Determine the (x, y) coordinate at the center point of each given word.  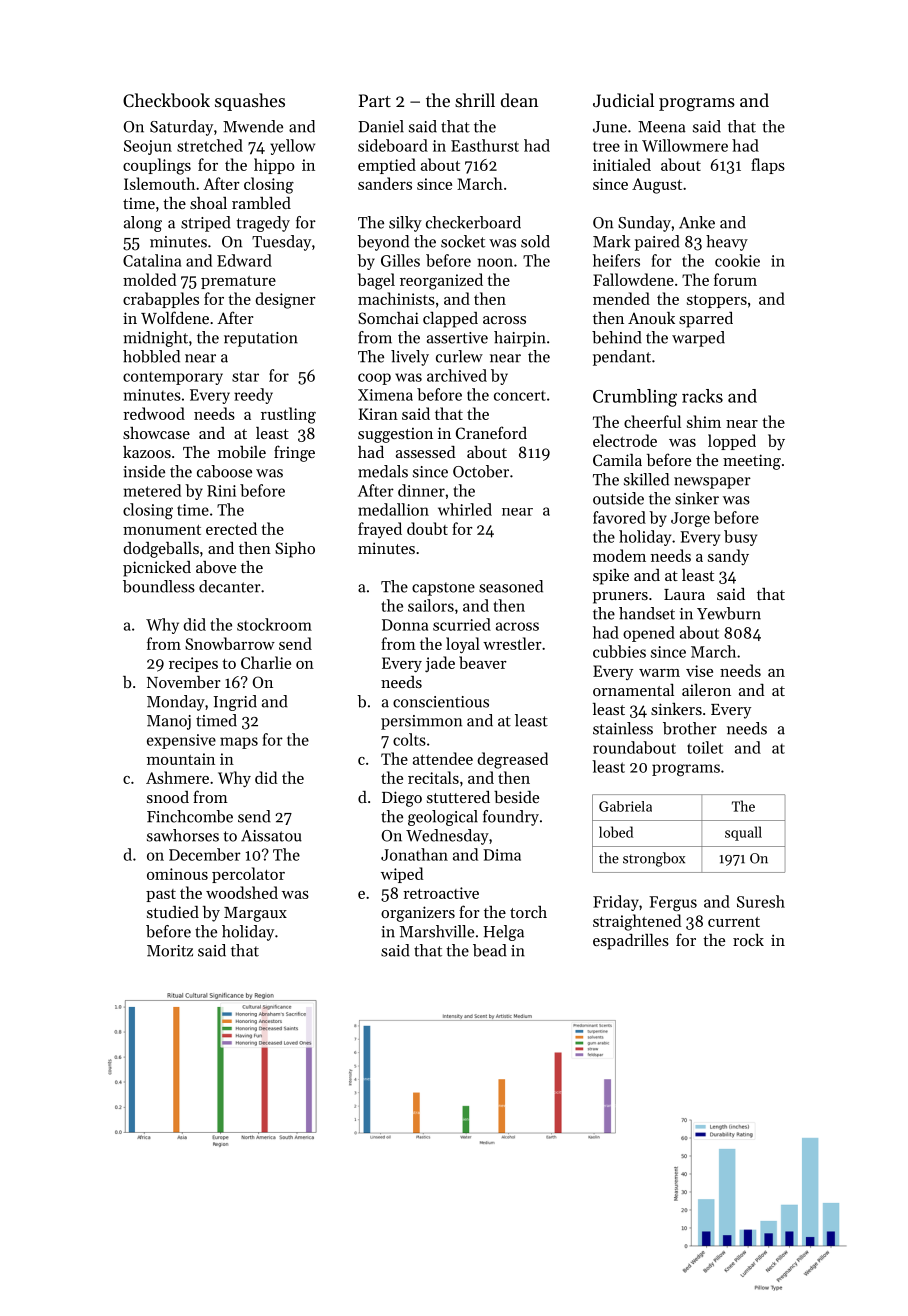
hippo (274, 166)
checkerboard (473, 222)
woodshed (242, 892)
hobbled (151, 356)
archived (457, 375)
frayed (380, 530)
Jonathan (414, 854)
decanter (230, 586)
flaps (768, 166)
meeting (752, 462)
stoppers (717, 301)
